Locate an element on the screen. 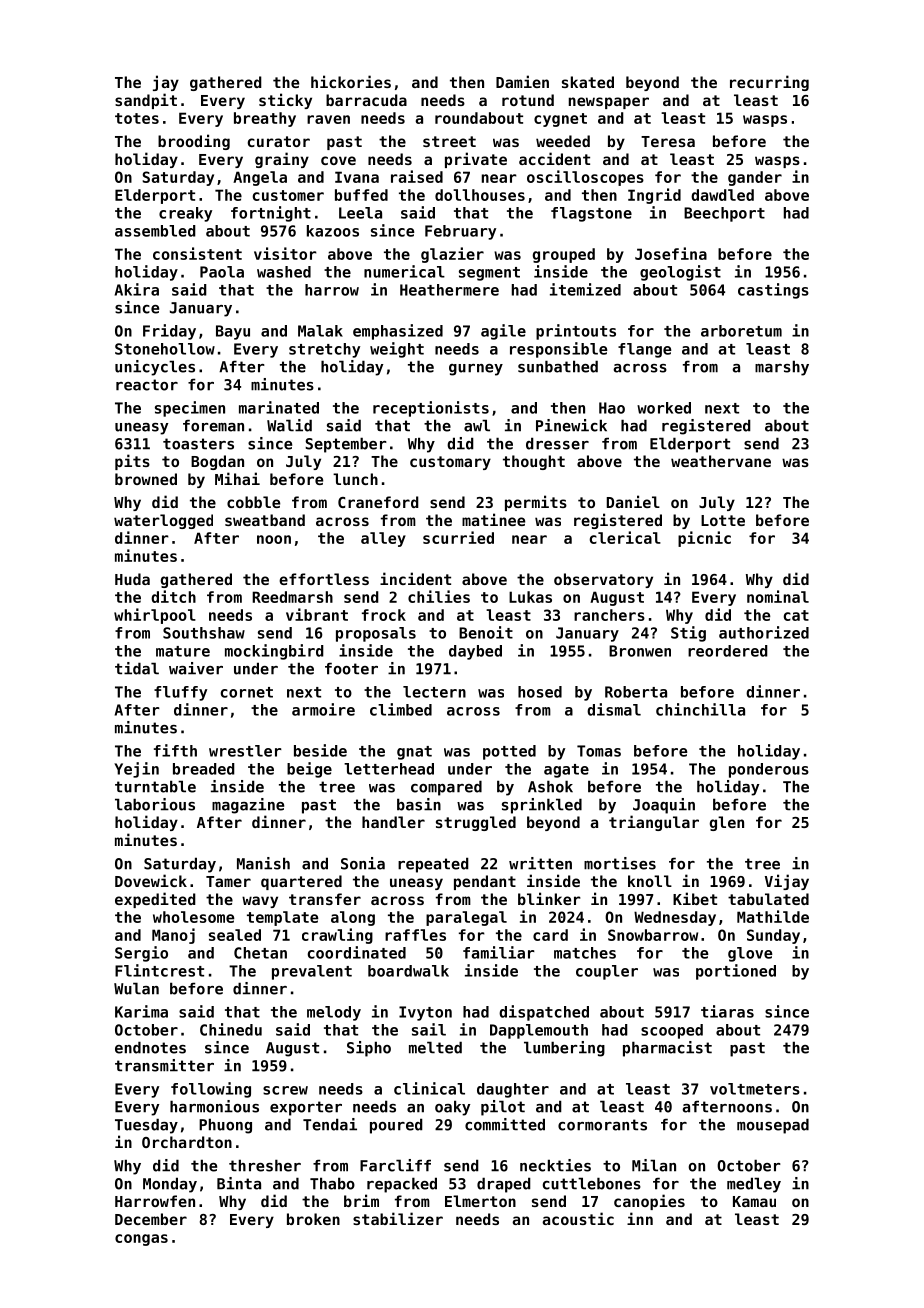  Lukas is located at coordinates (530, 597).
